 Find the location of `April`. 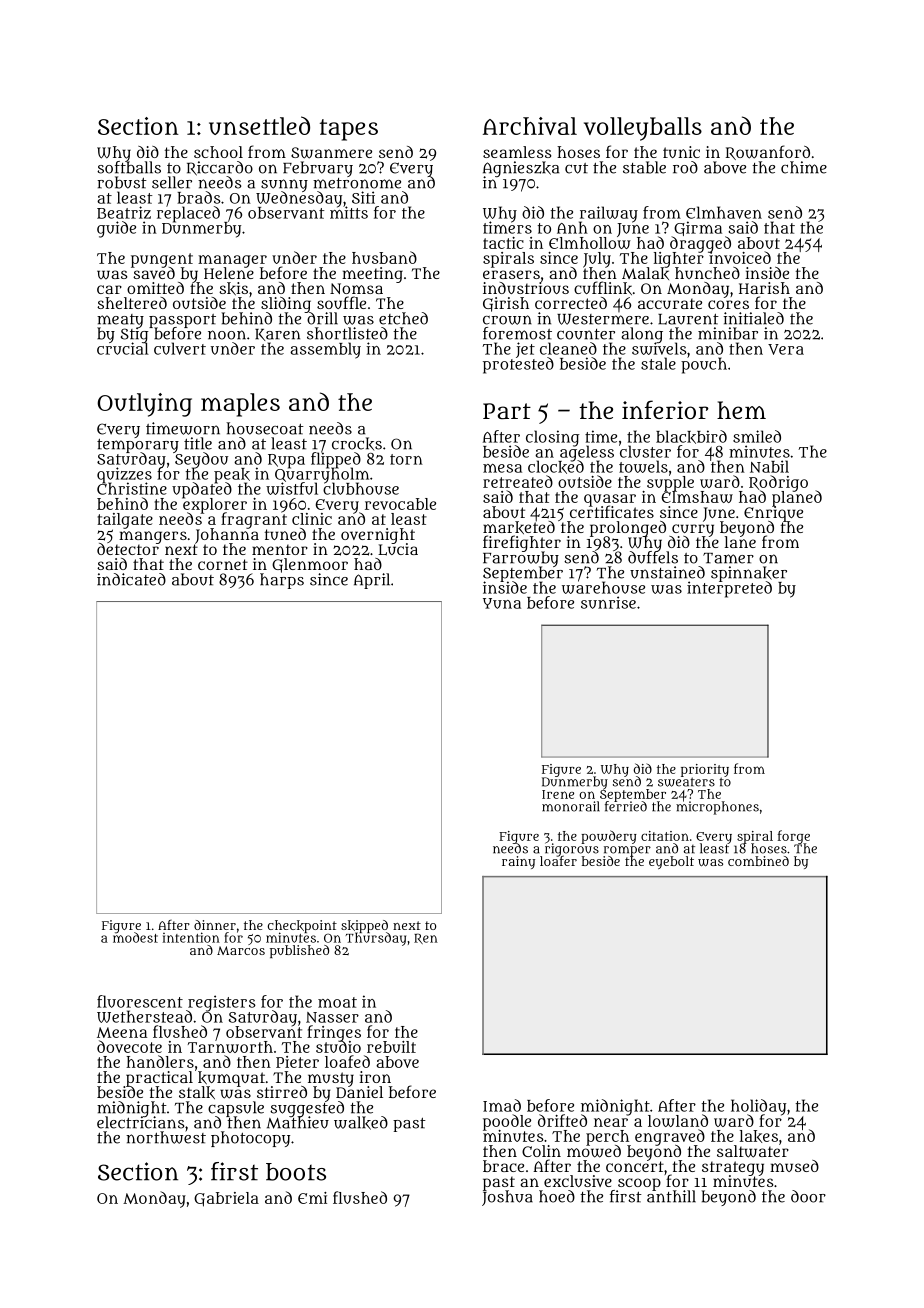

April is located at coordinates (372, 581).
